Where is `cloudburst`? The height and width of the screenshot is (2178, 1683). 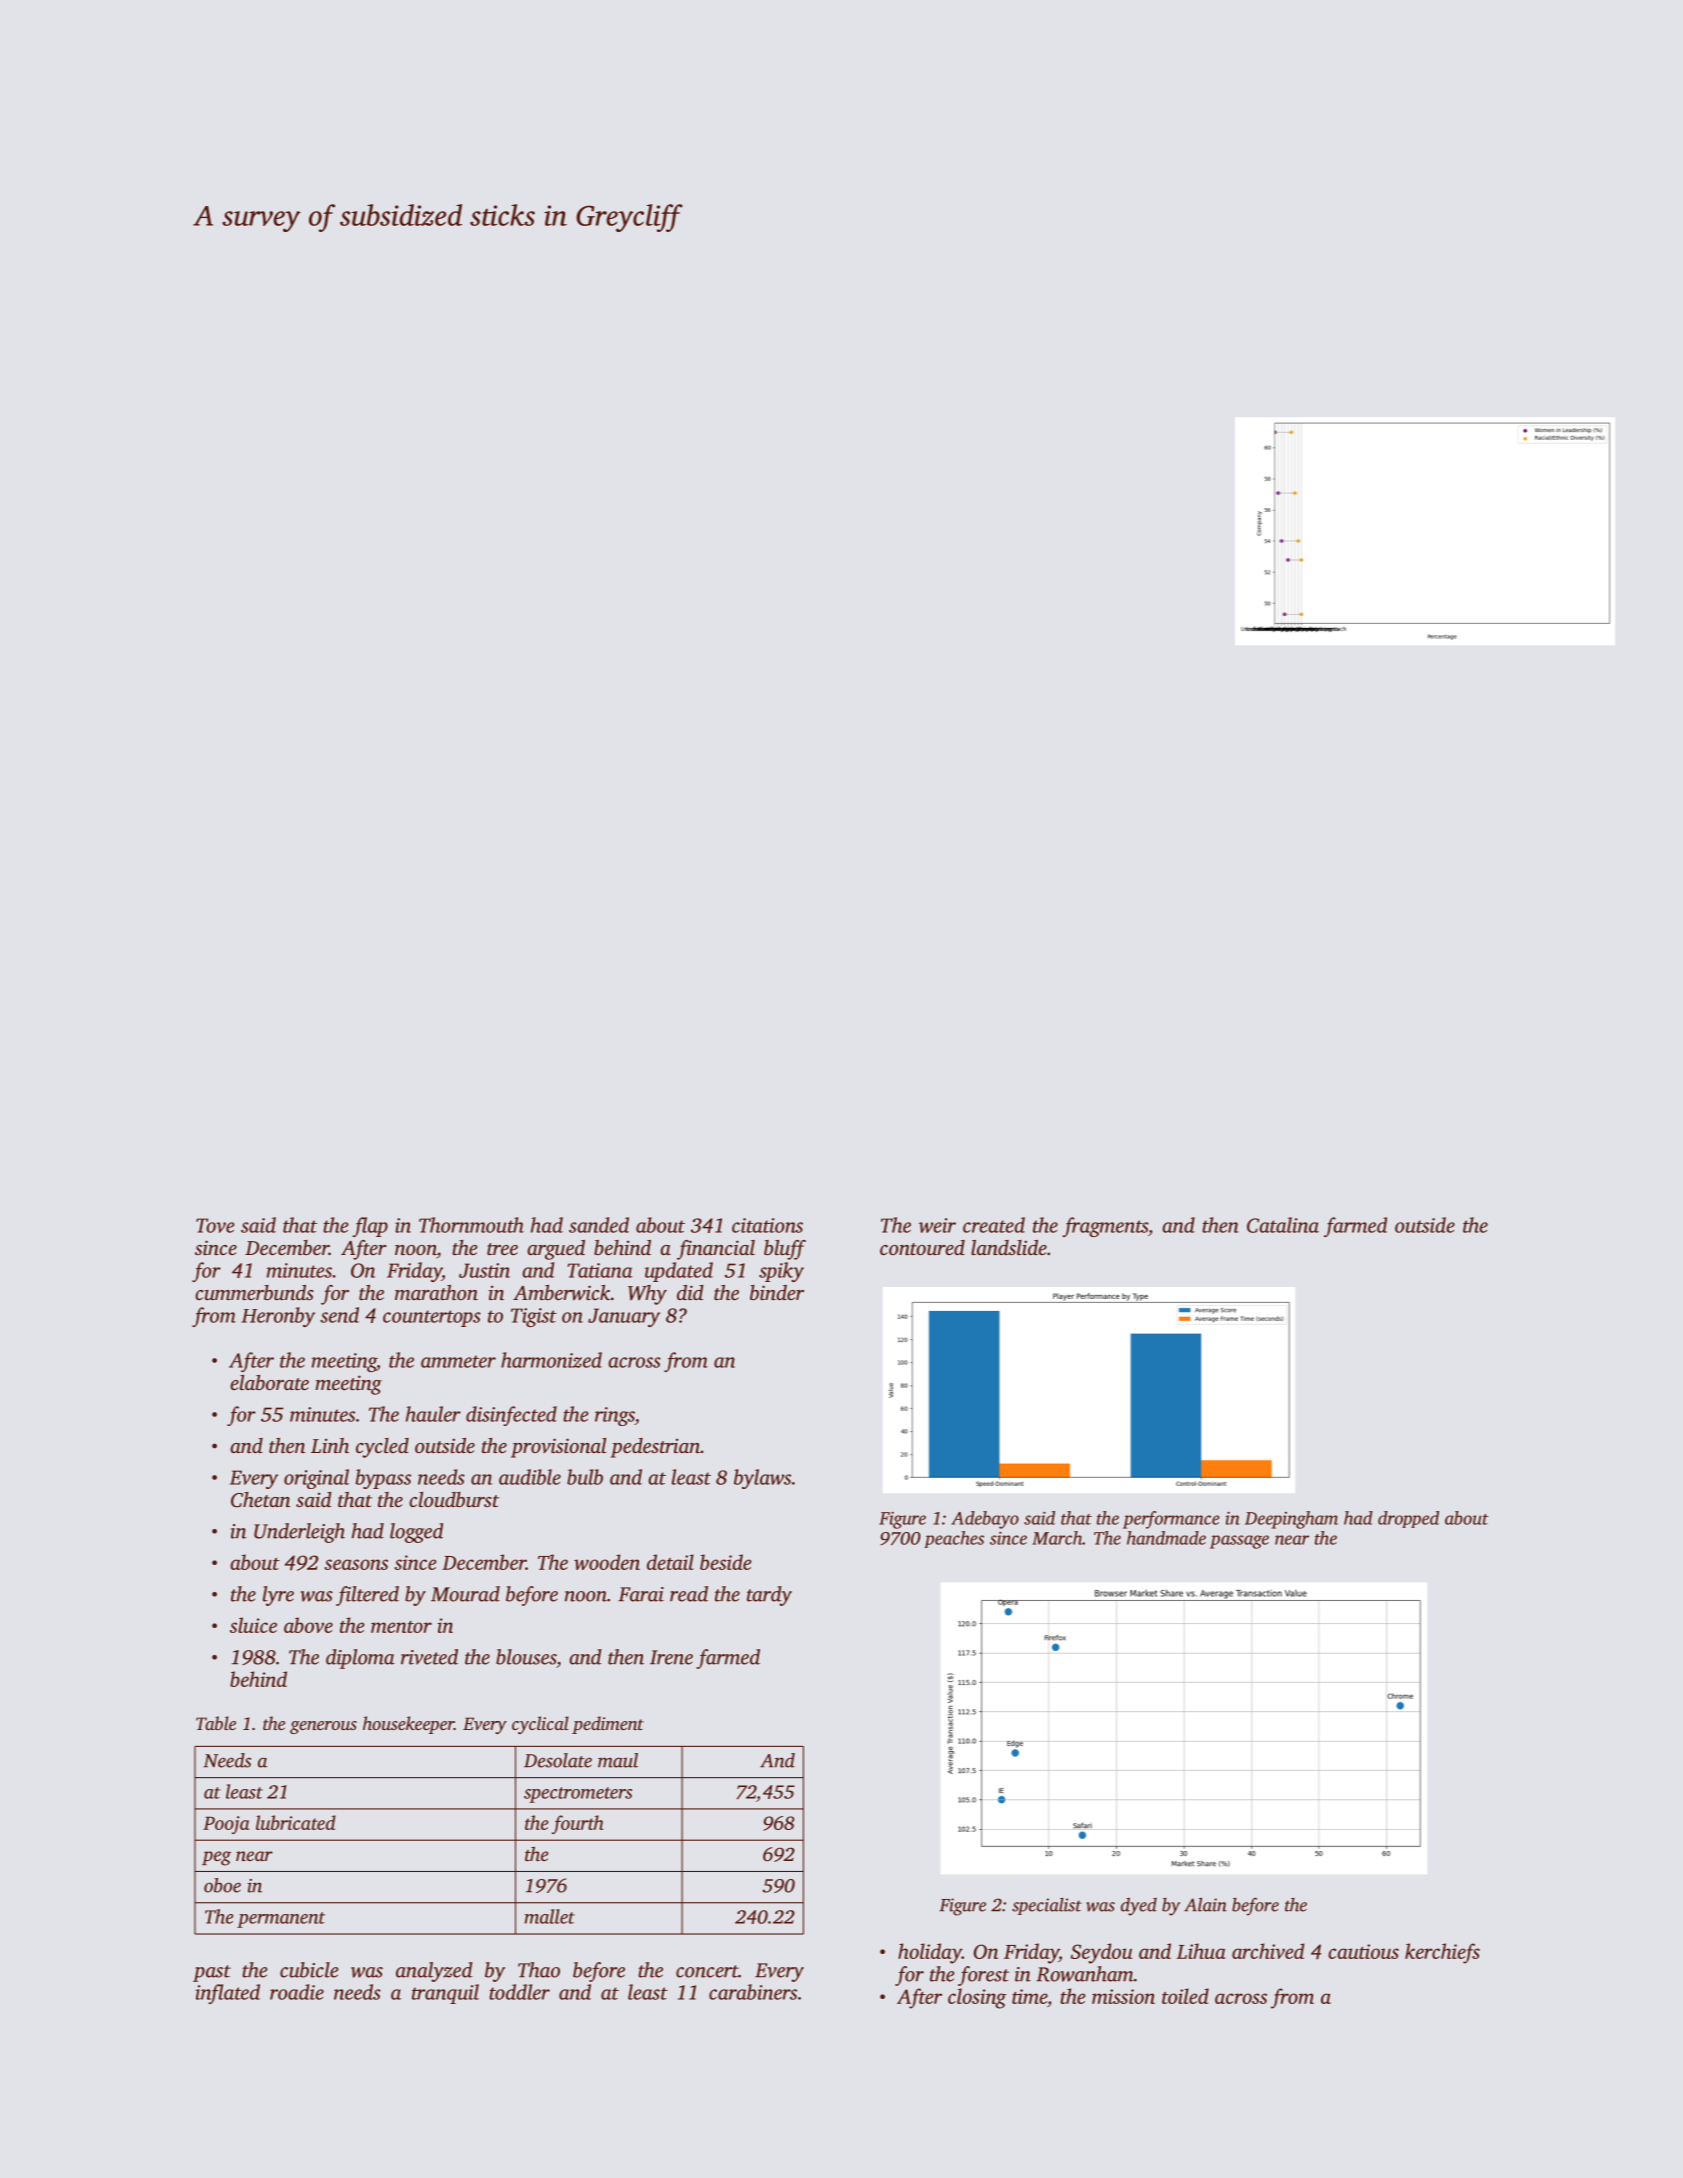 cloudburst is located at coordinates (454, 1499).
